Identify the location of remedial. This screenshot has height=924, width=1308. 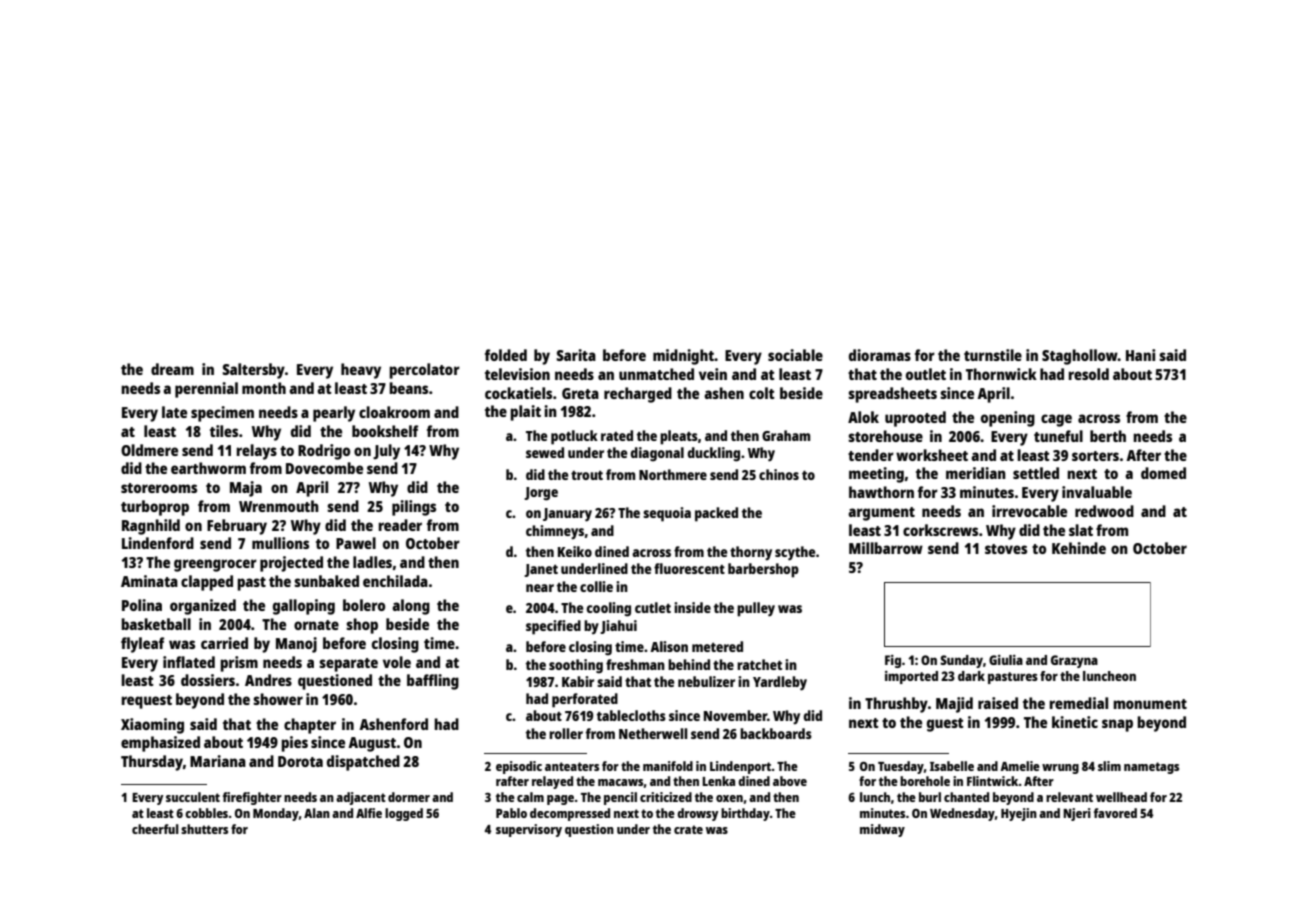
(1079, 703).
